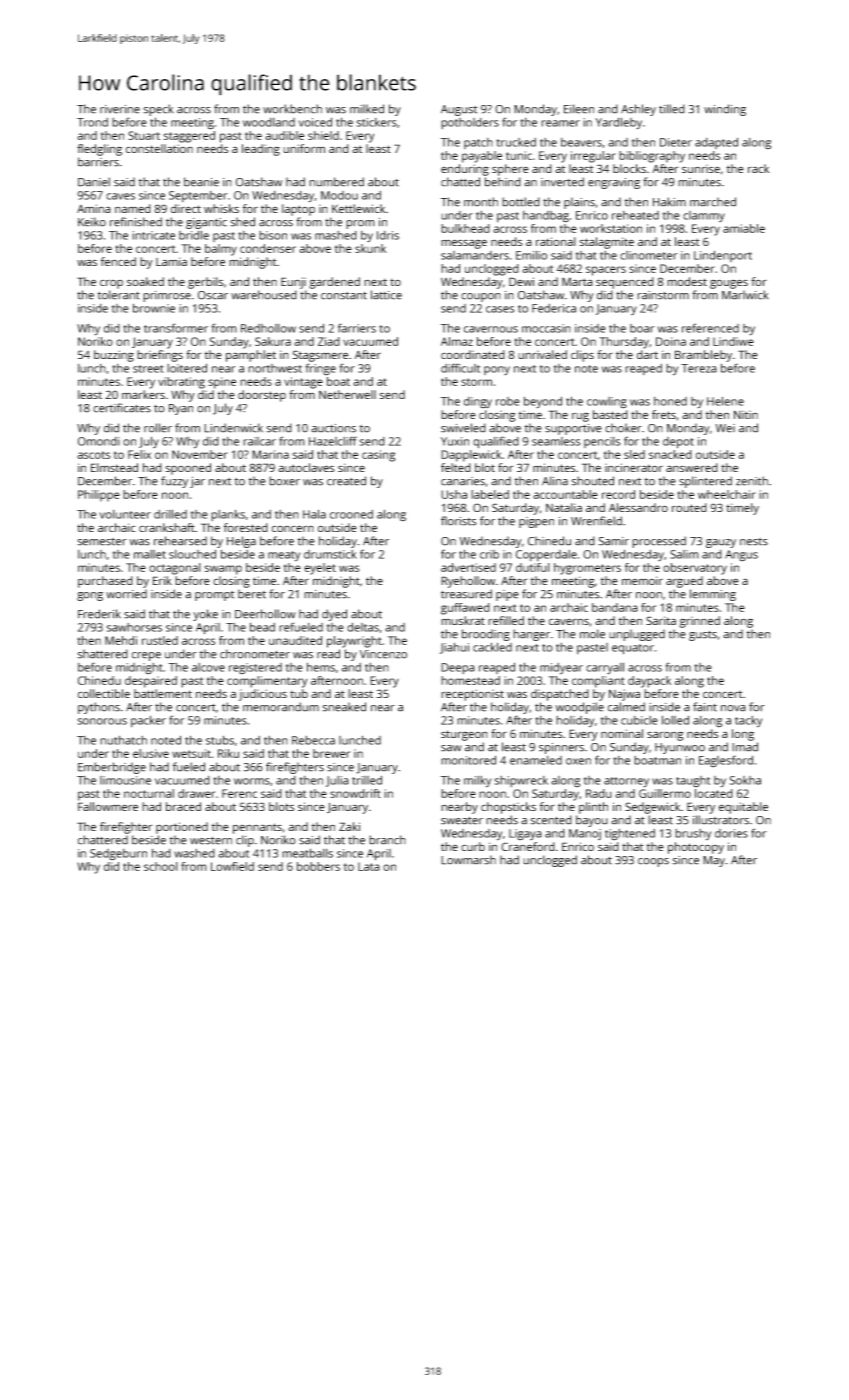  Describe the element at coordinates (703, 636) in the screenshot. I see `gusts` at that location.
